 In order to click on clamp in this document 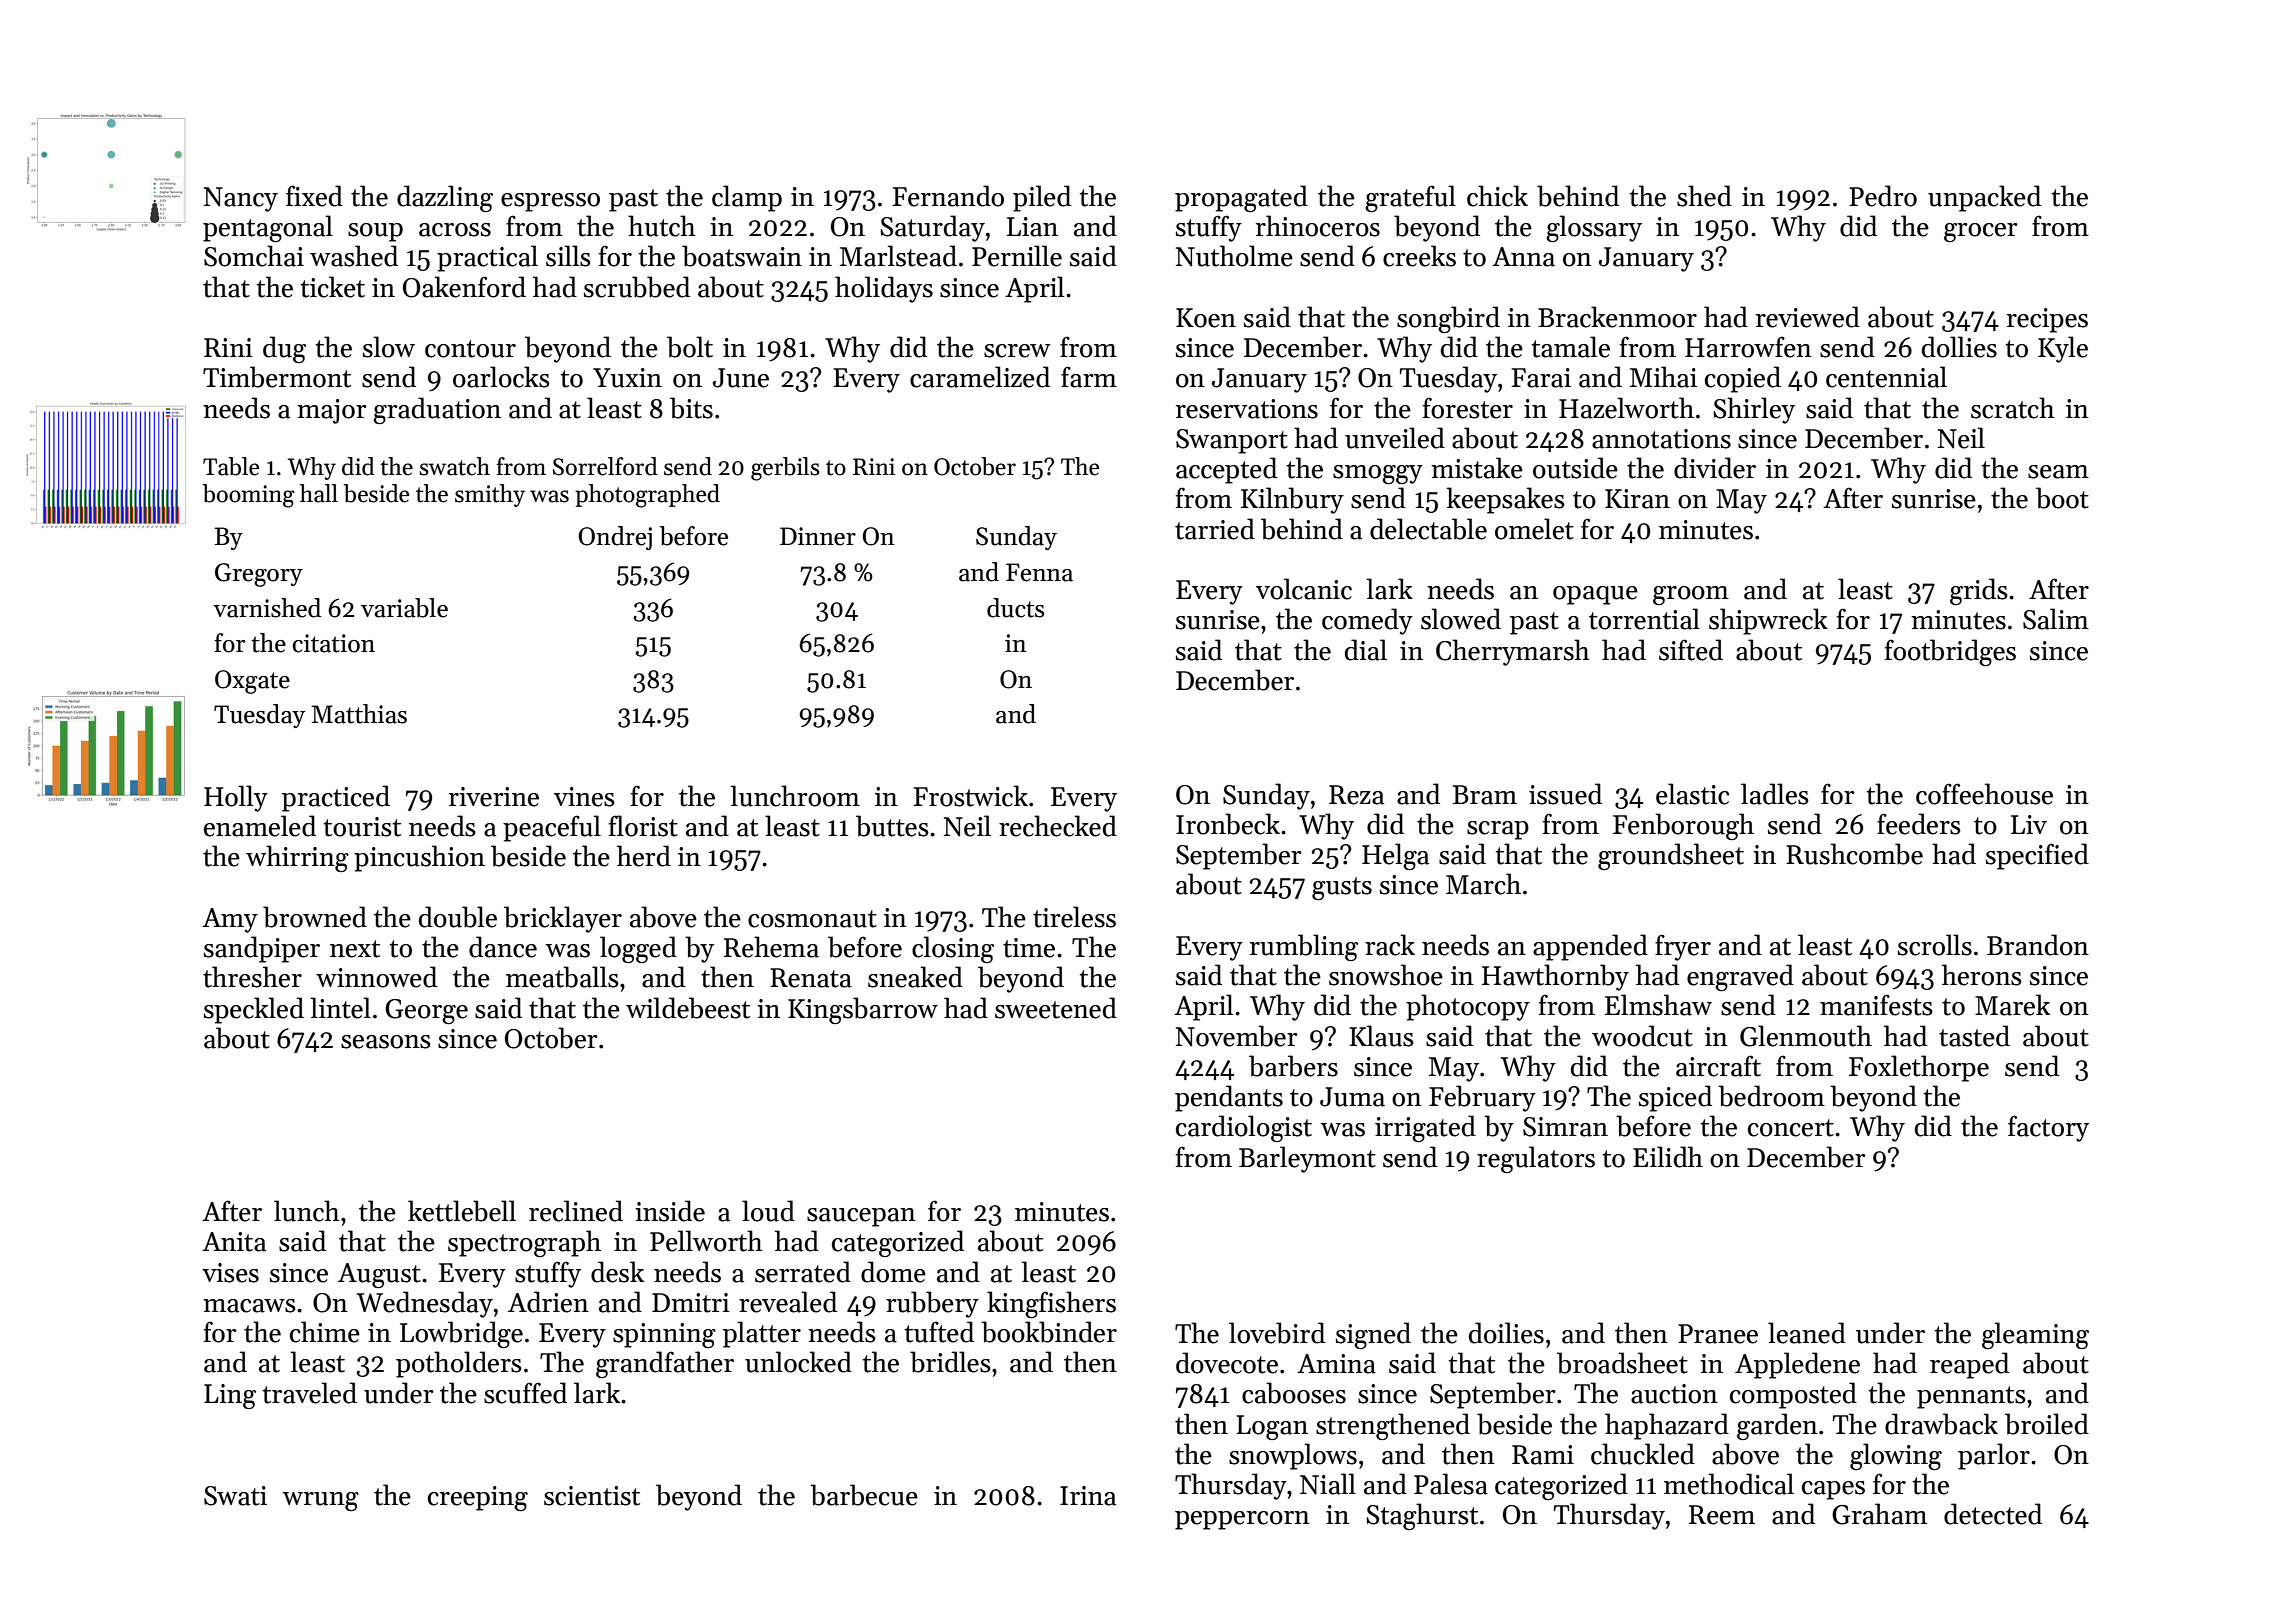, I will do `click(747, 198)`.
